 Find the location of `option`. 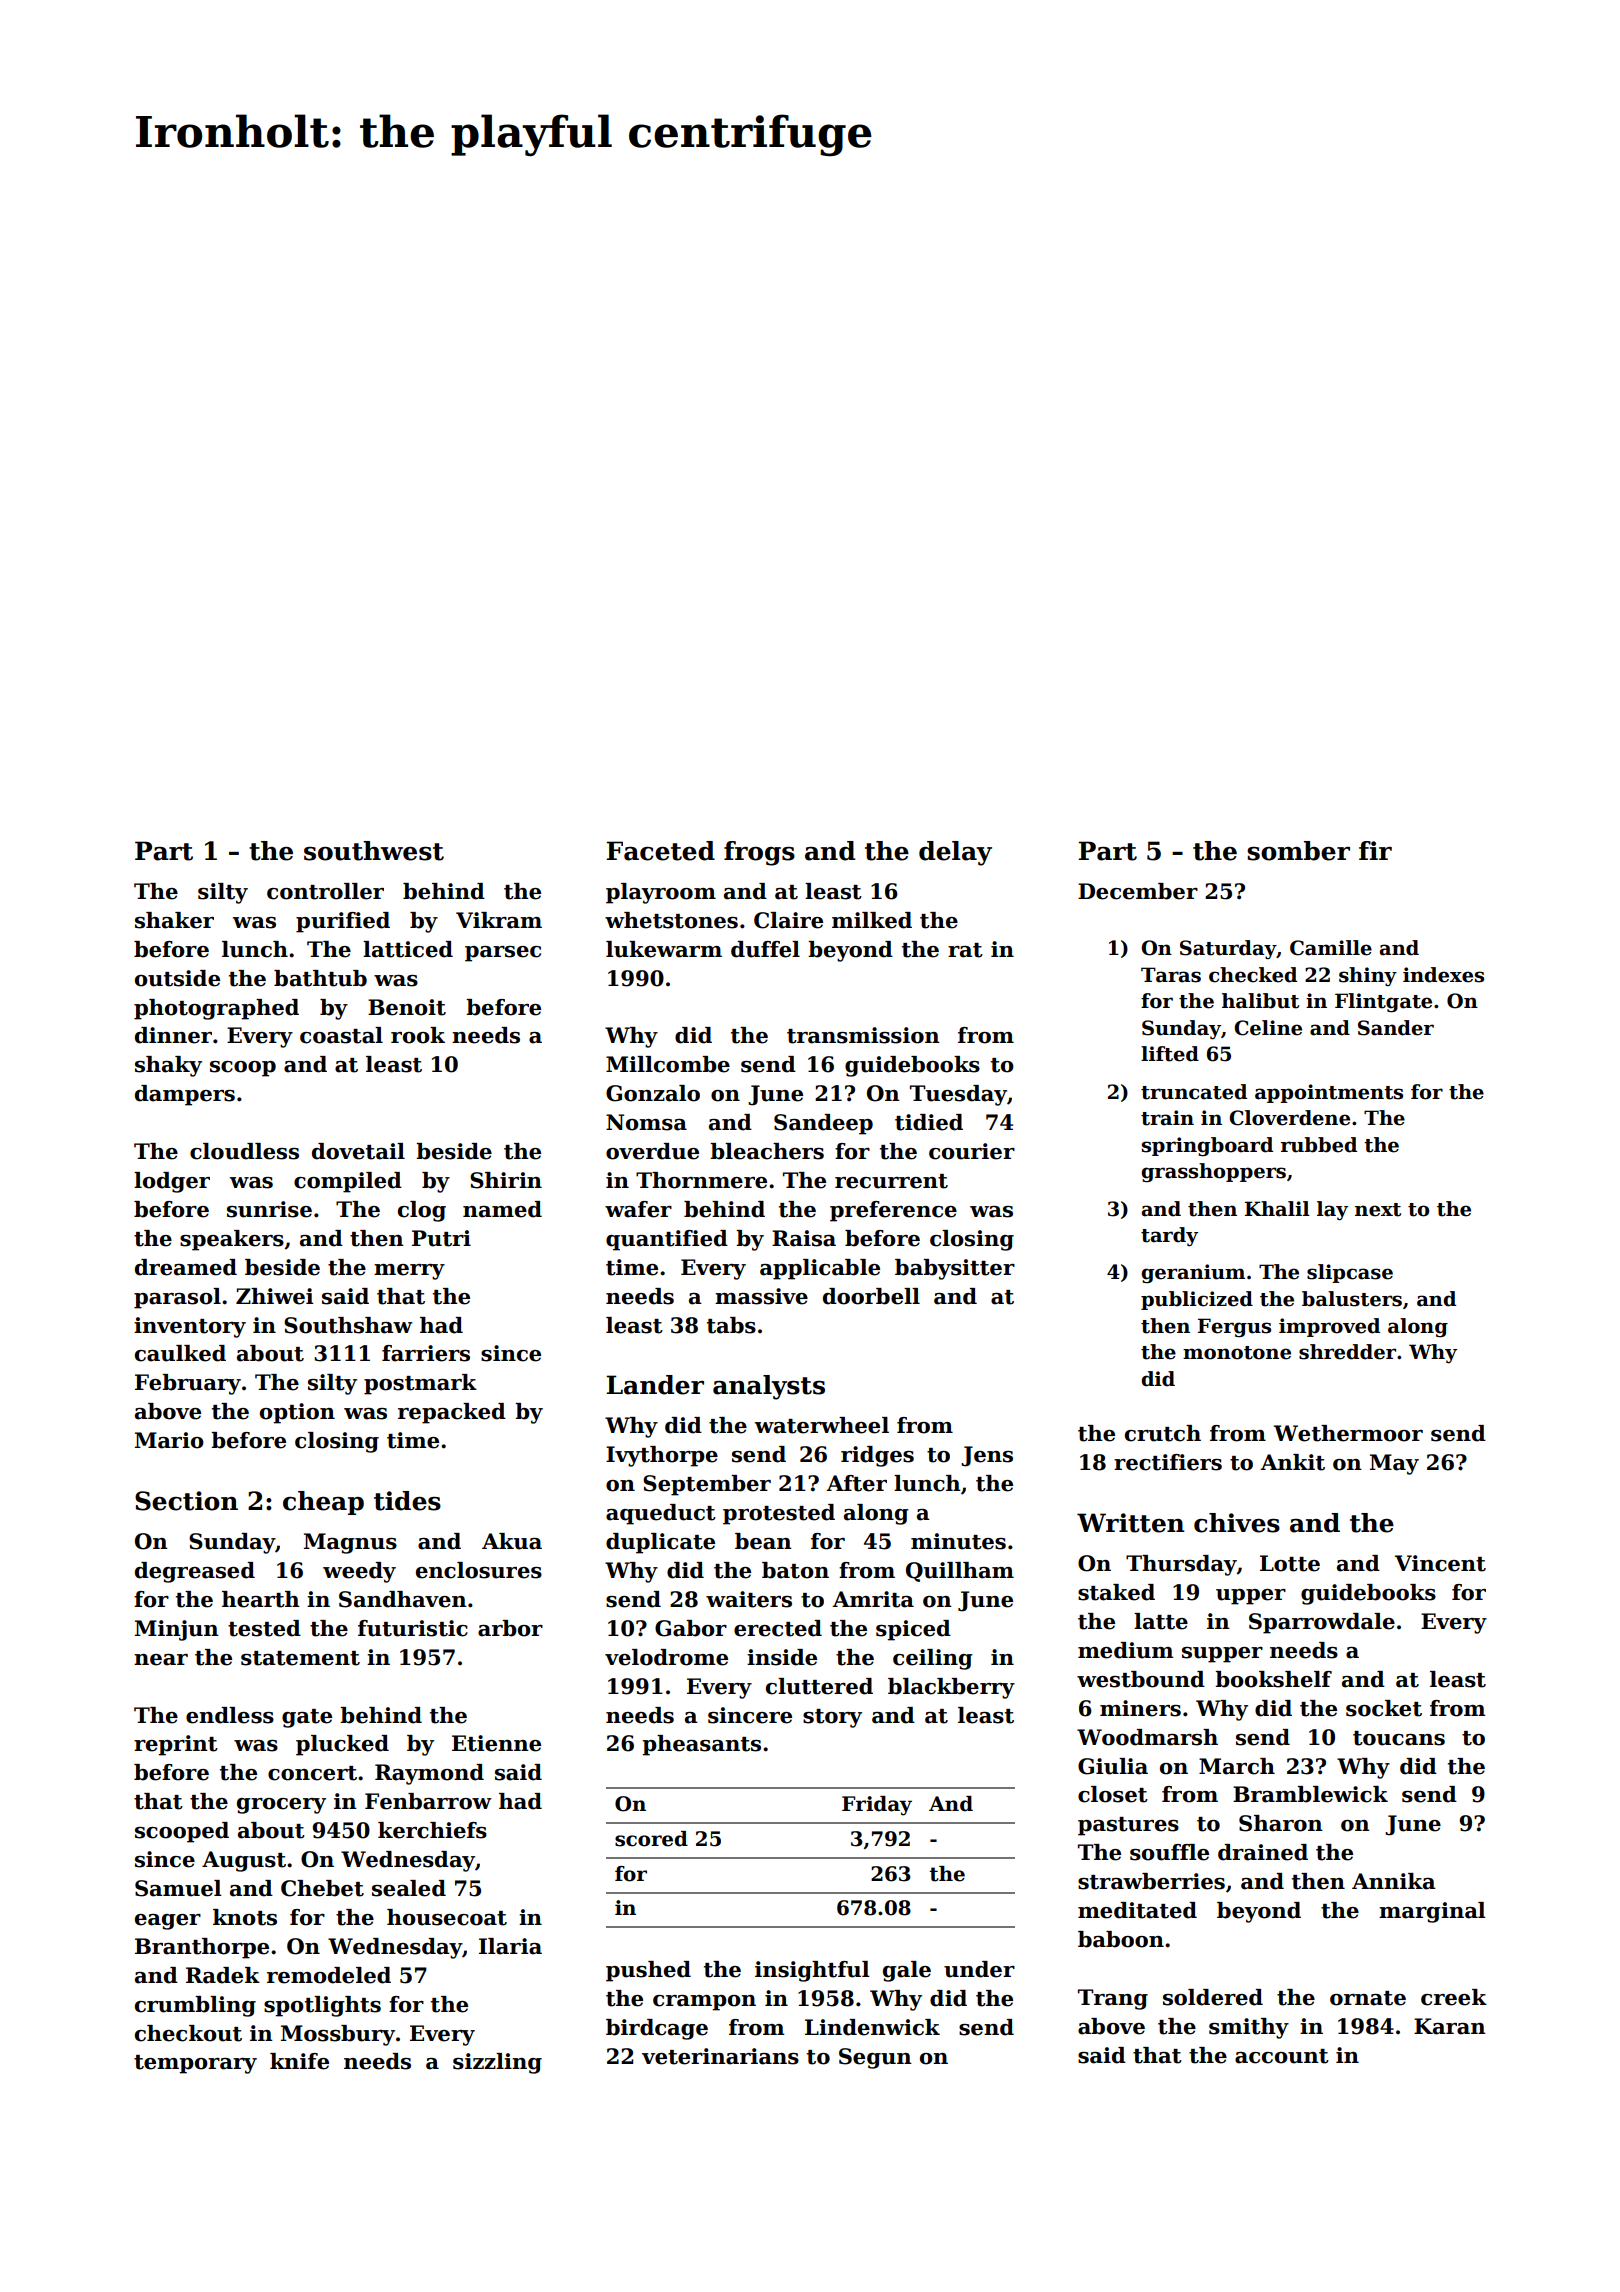

option is located at coordinates (297, 1413).
